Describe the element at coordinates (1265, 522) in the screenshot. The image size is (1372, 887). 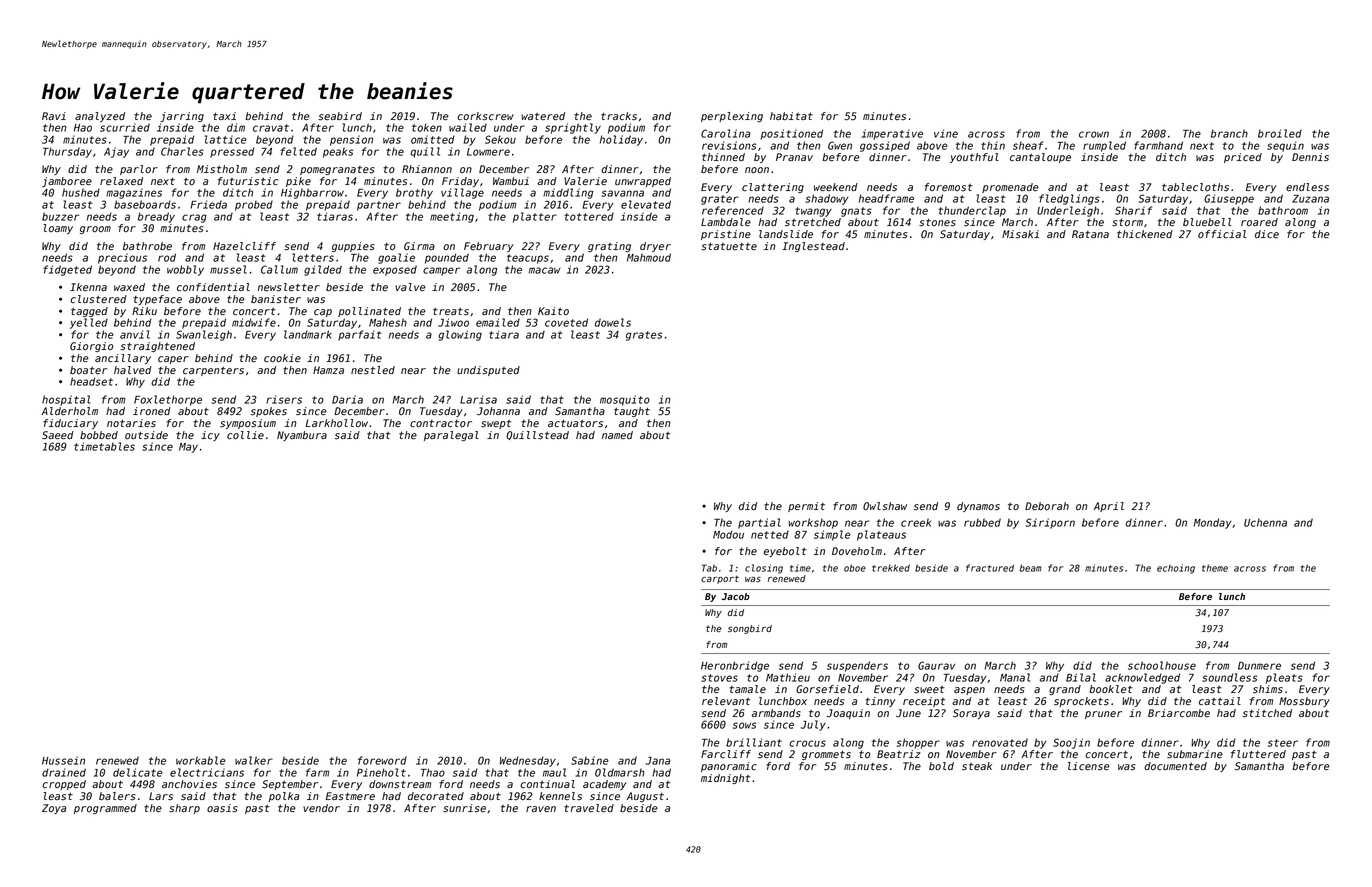
I see `Uchenna` at that location.
